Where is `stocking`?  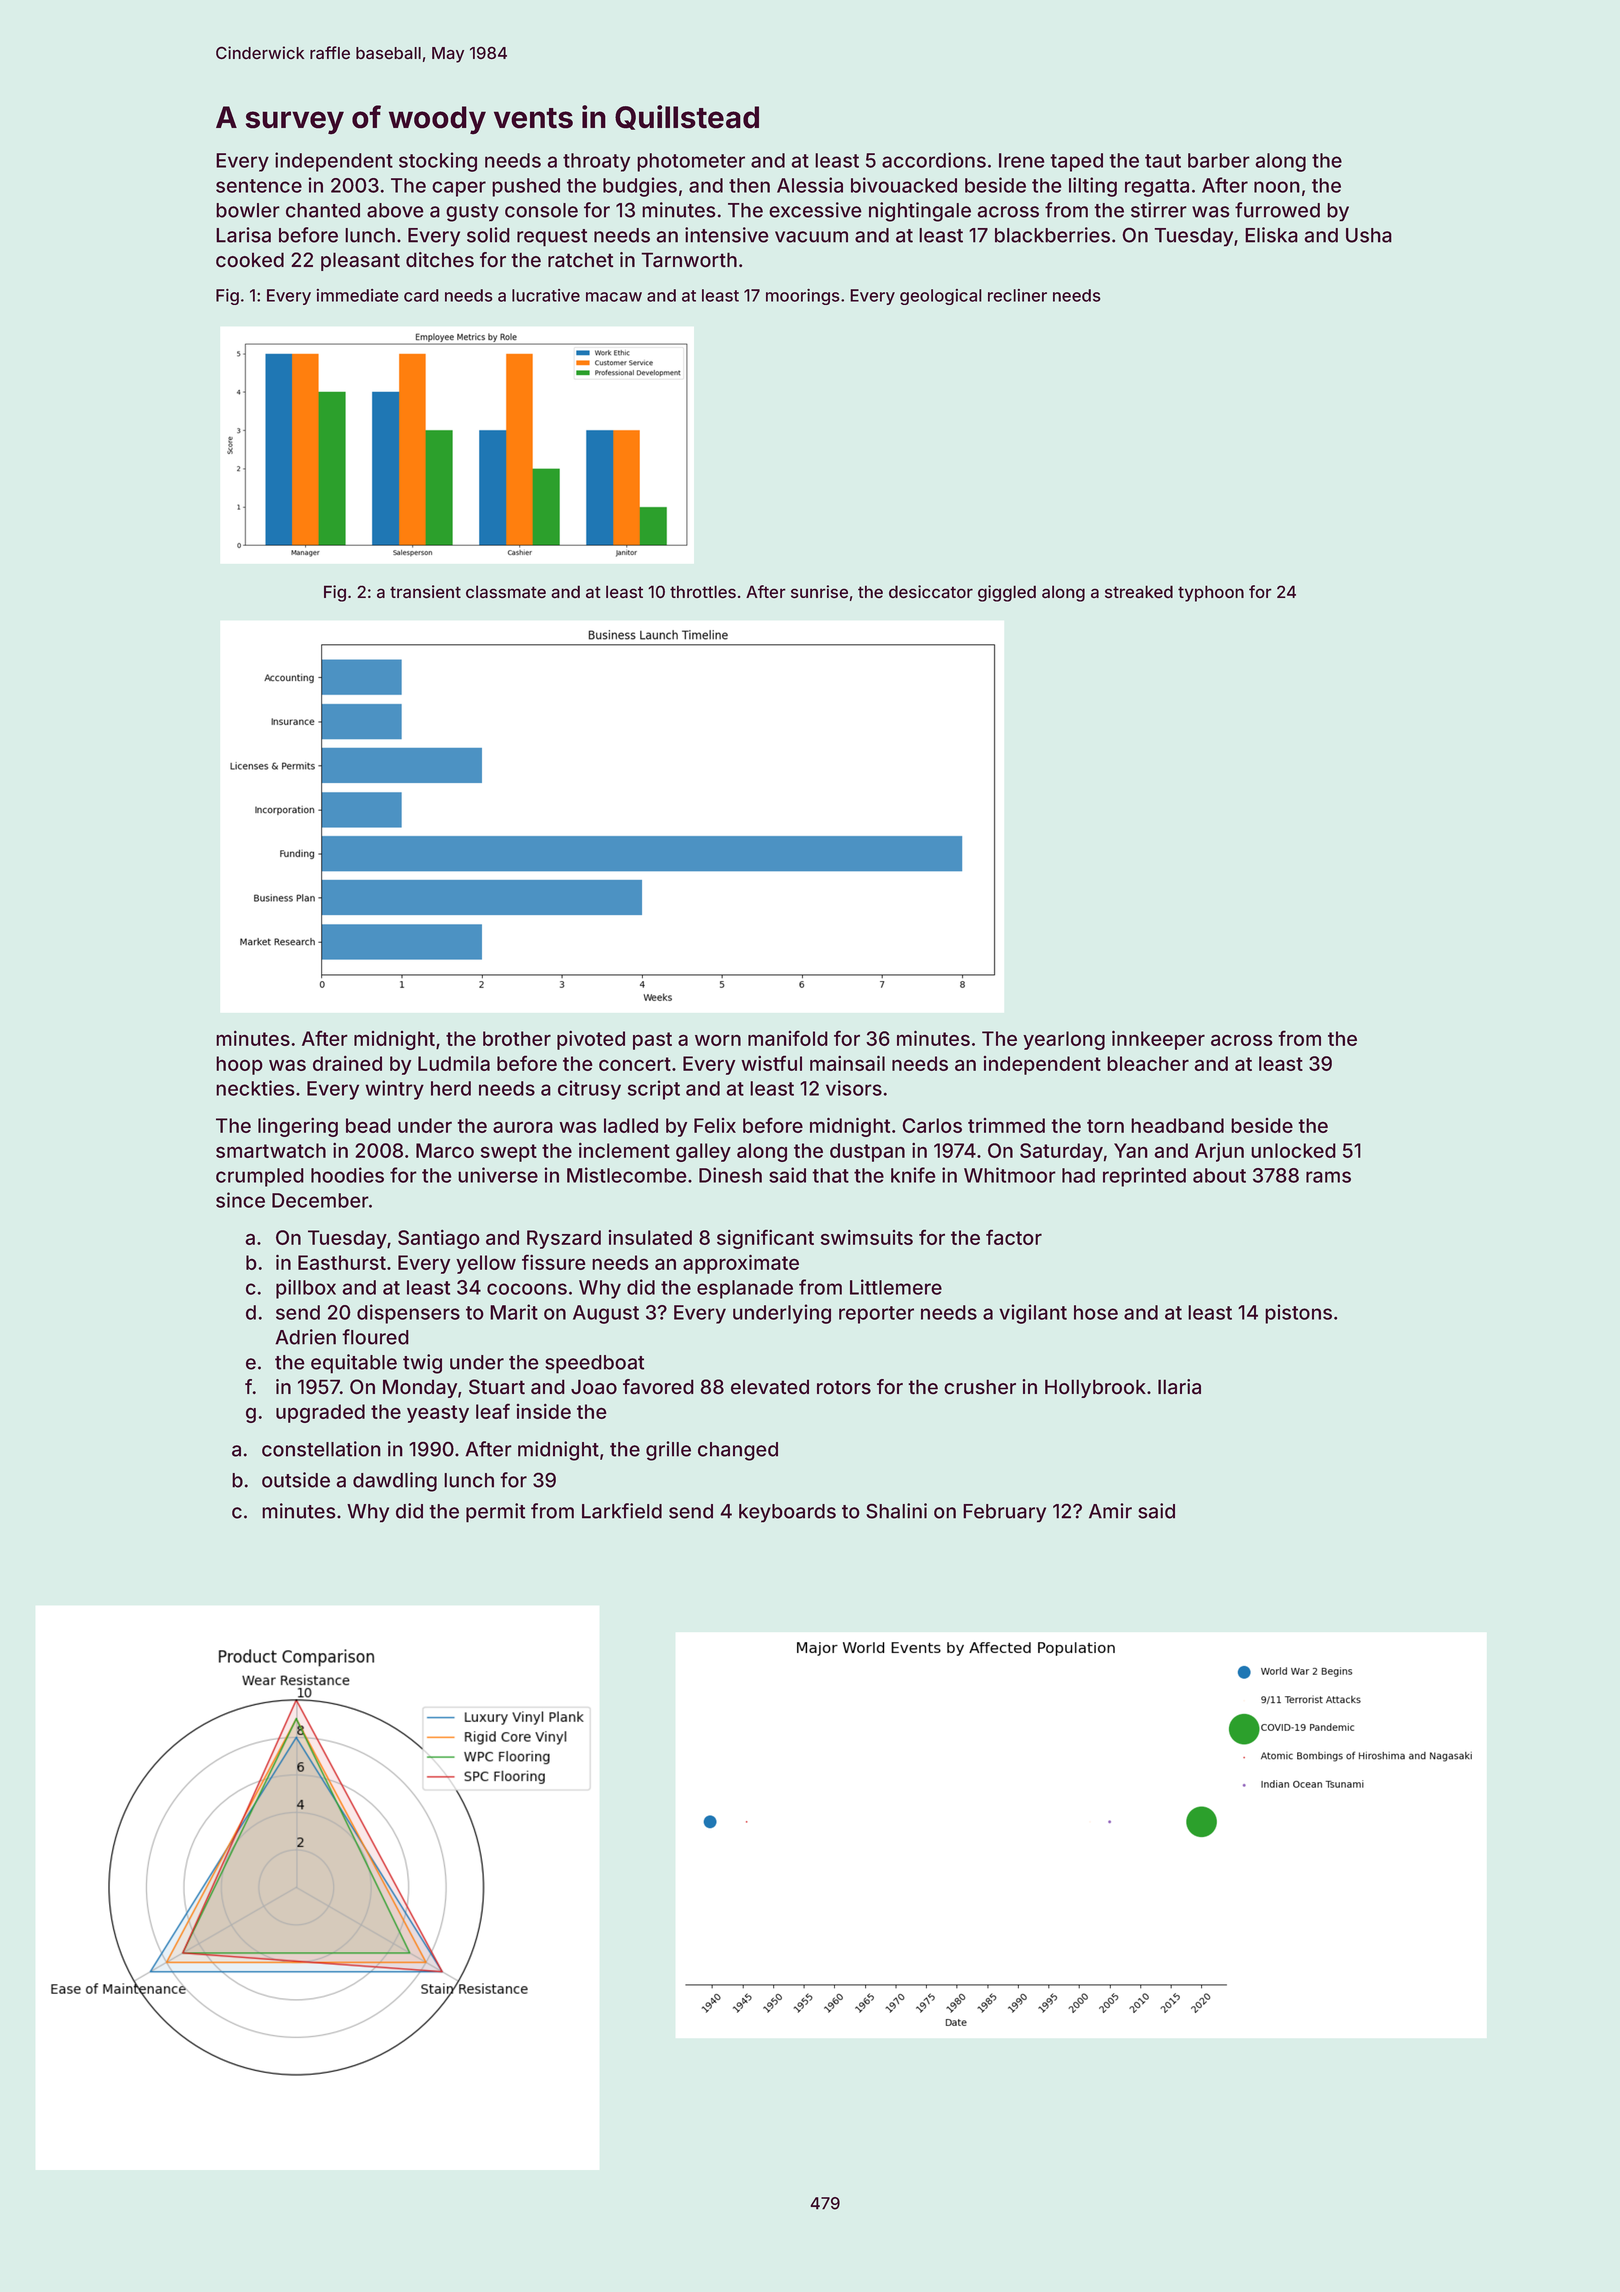
stocking is located at coordinates (438, 162).
